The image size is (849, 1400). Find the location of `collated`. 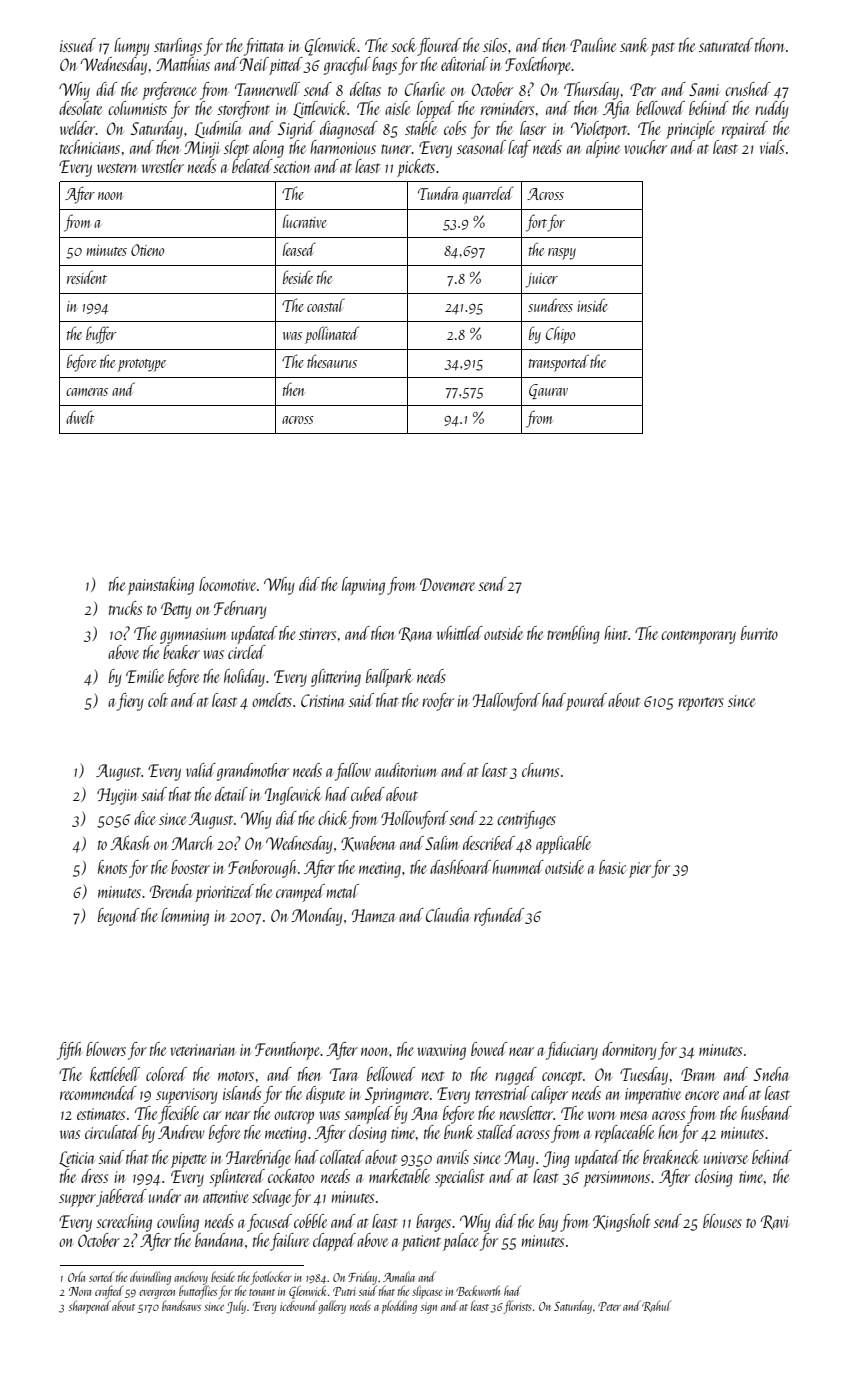

collated is located at coordinates (342, 1157).
